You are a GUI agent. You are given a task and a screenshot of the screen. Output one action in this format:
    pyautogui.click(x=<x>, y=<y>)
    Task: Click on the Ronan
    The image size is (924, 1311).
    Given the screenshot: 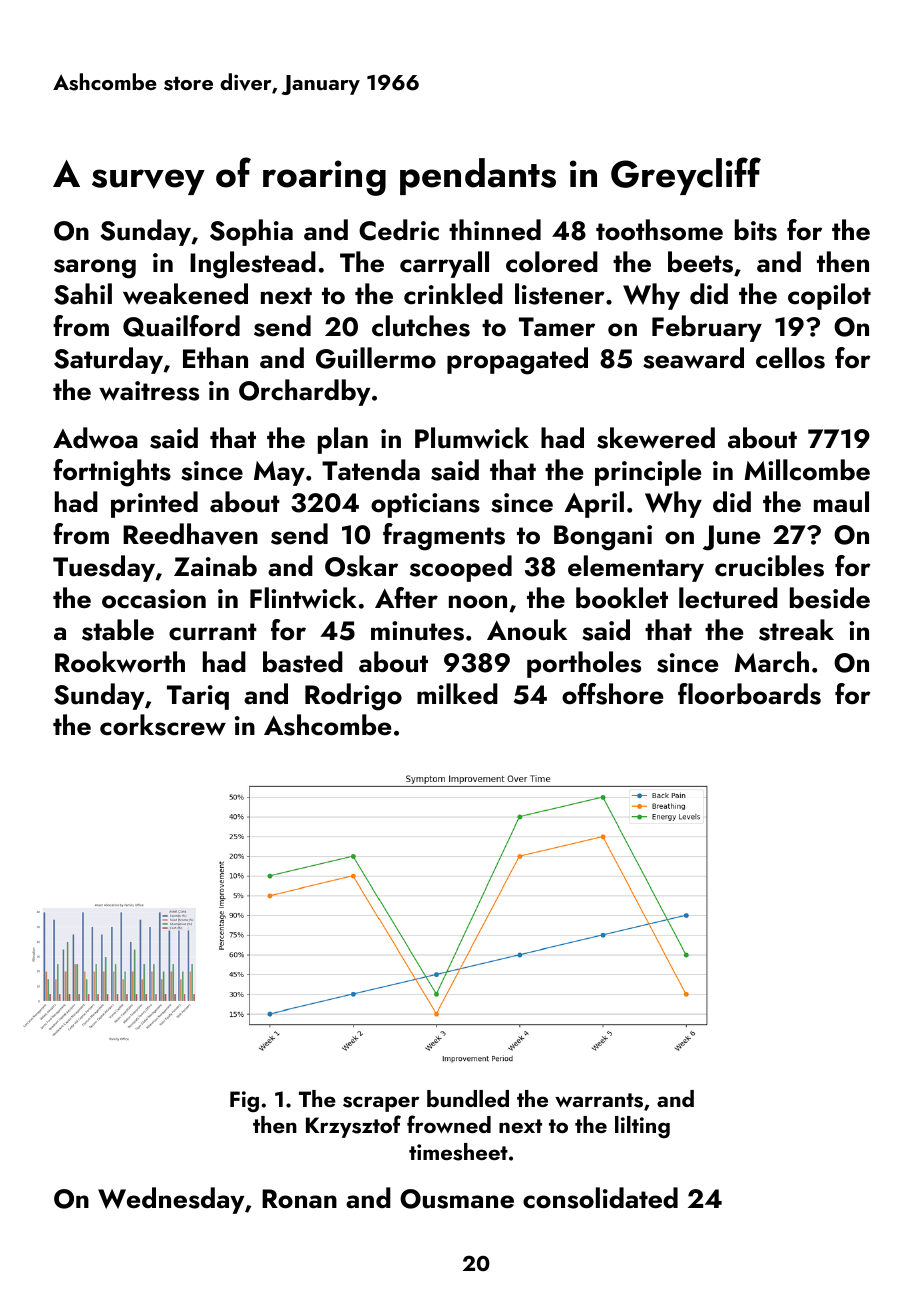 What is the action you would take?
    pyautogui.click(x=299, y=1199)
